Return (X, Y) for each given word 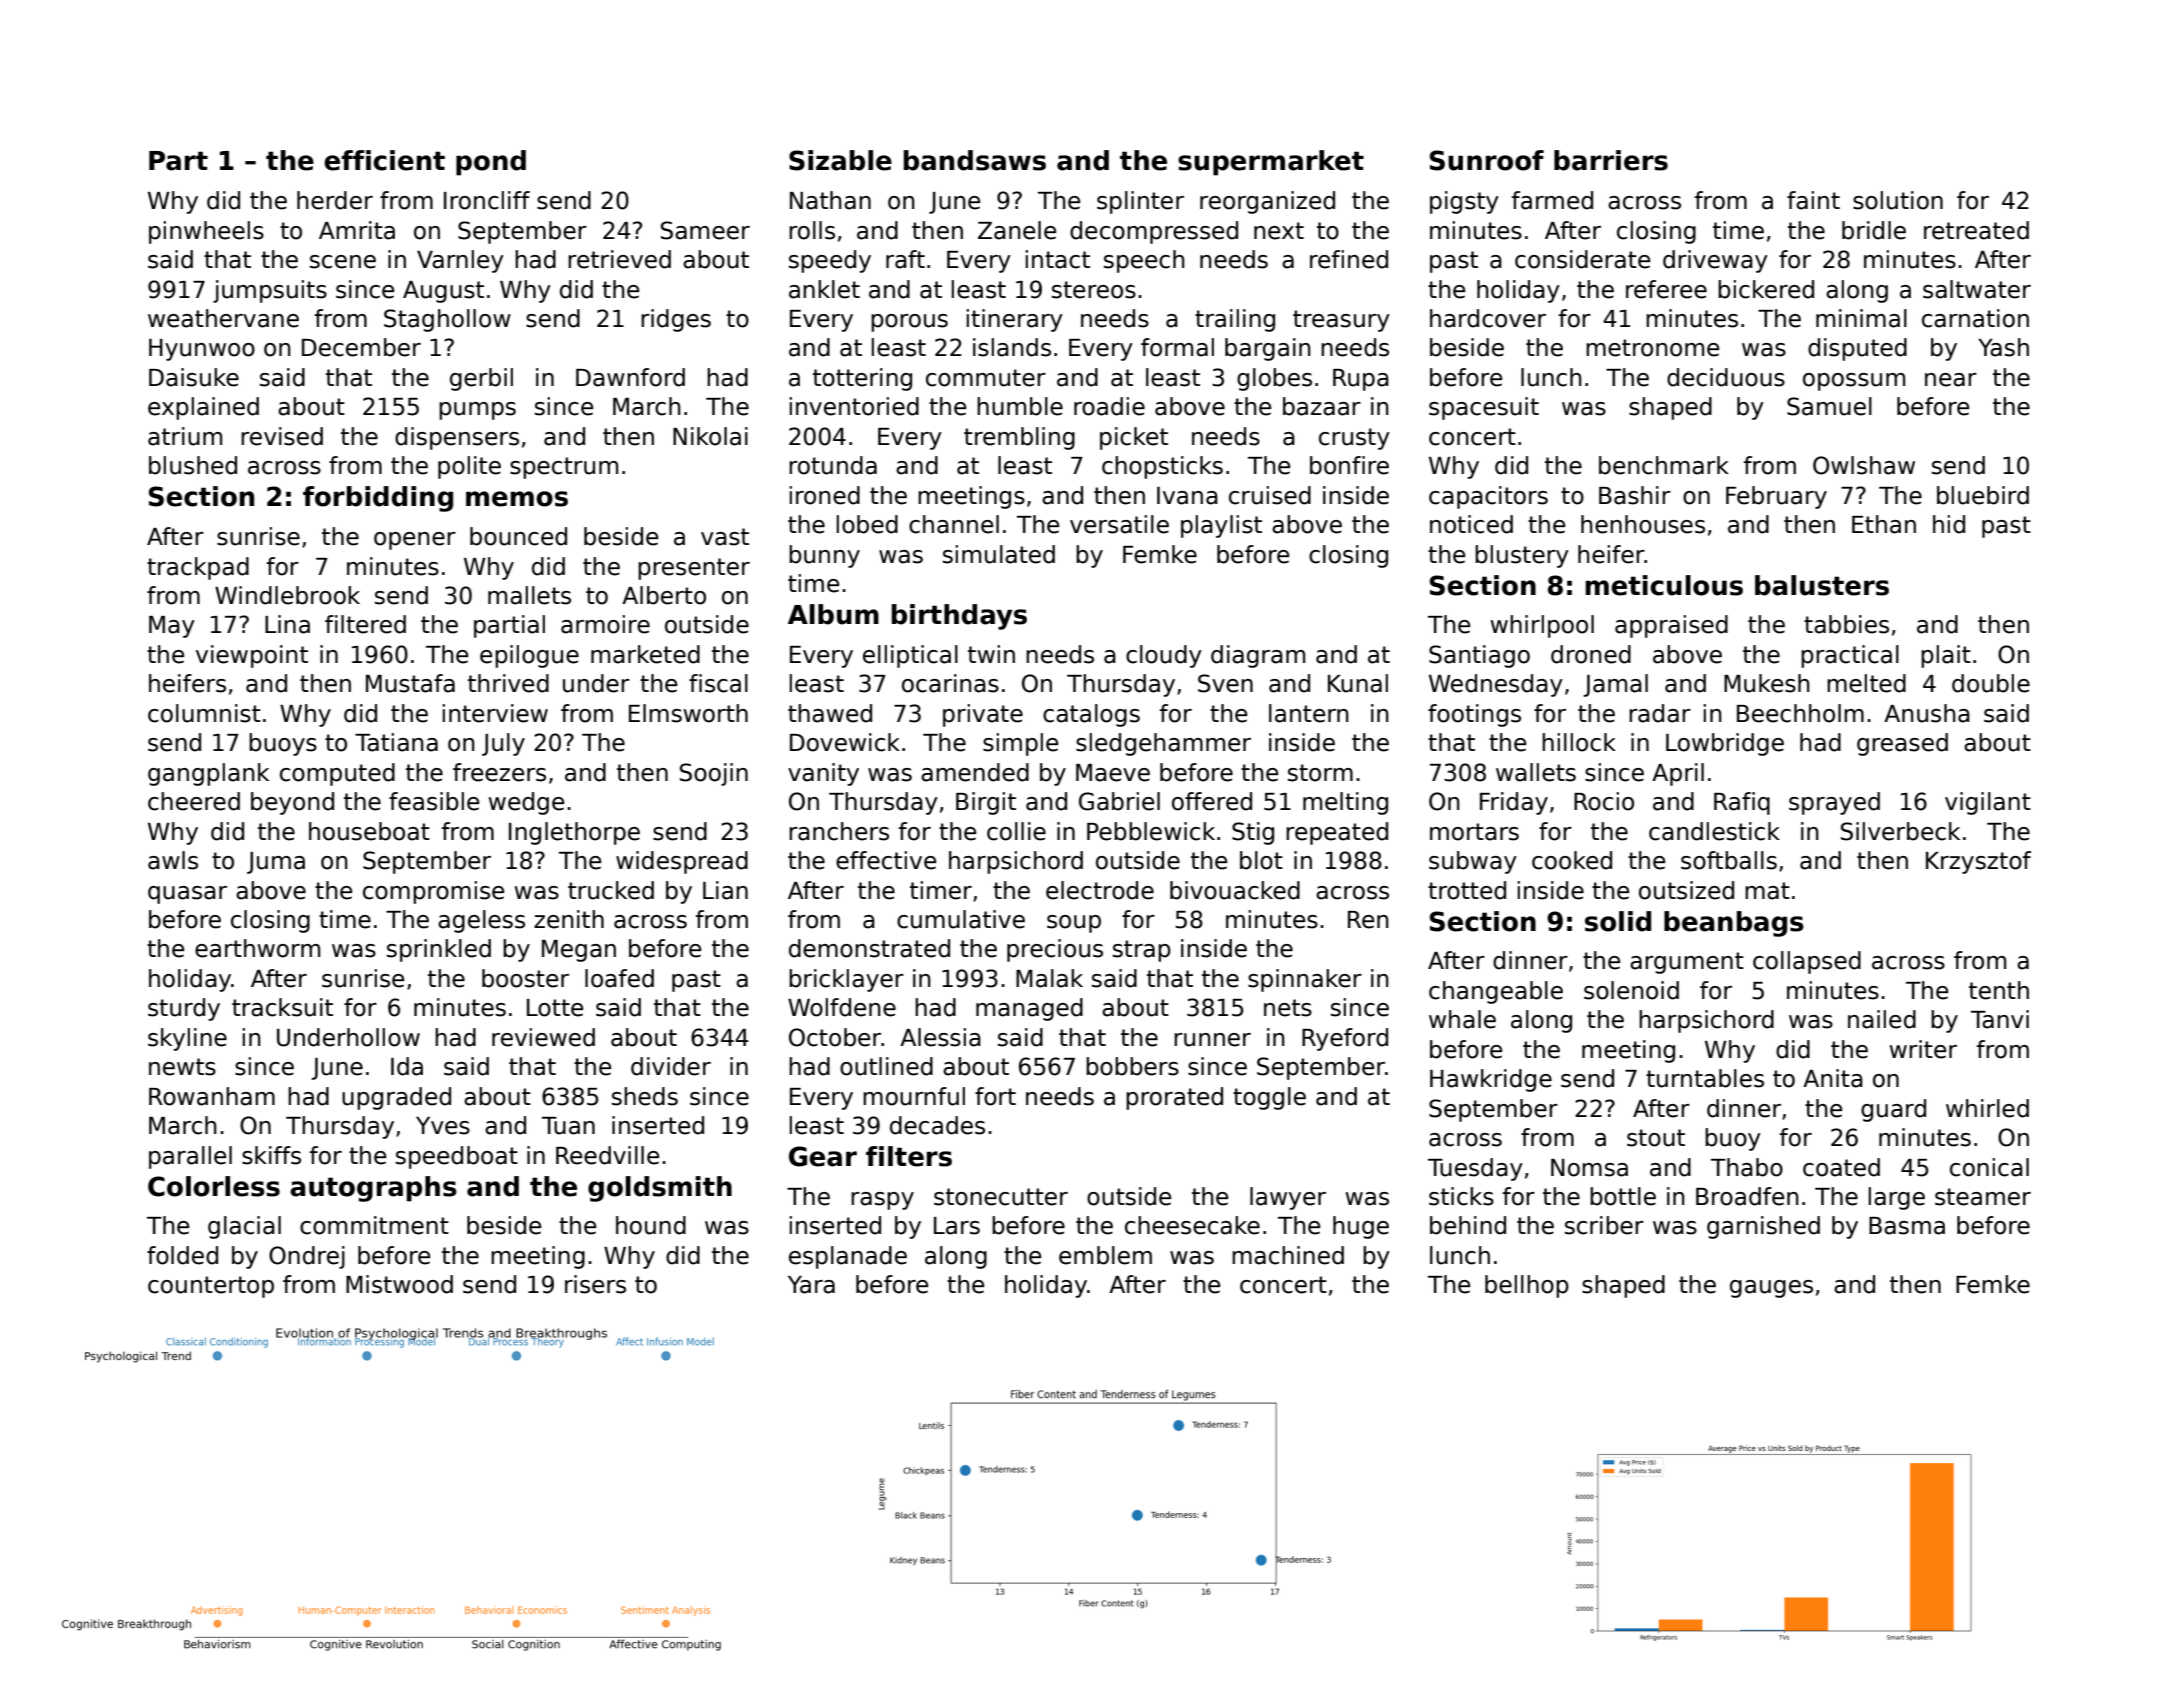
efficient (384, 160)
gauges (1771, 1289)
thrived (508, 683)
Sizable (840, 160)
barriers (1611, 160)
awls (173, 860)
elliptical (910, 656)
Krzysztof (1978, 862)
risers (595, 1284)
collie (1016, 831)
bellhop (1527, 1286)
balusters (1822, 585)
